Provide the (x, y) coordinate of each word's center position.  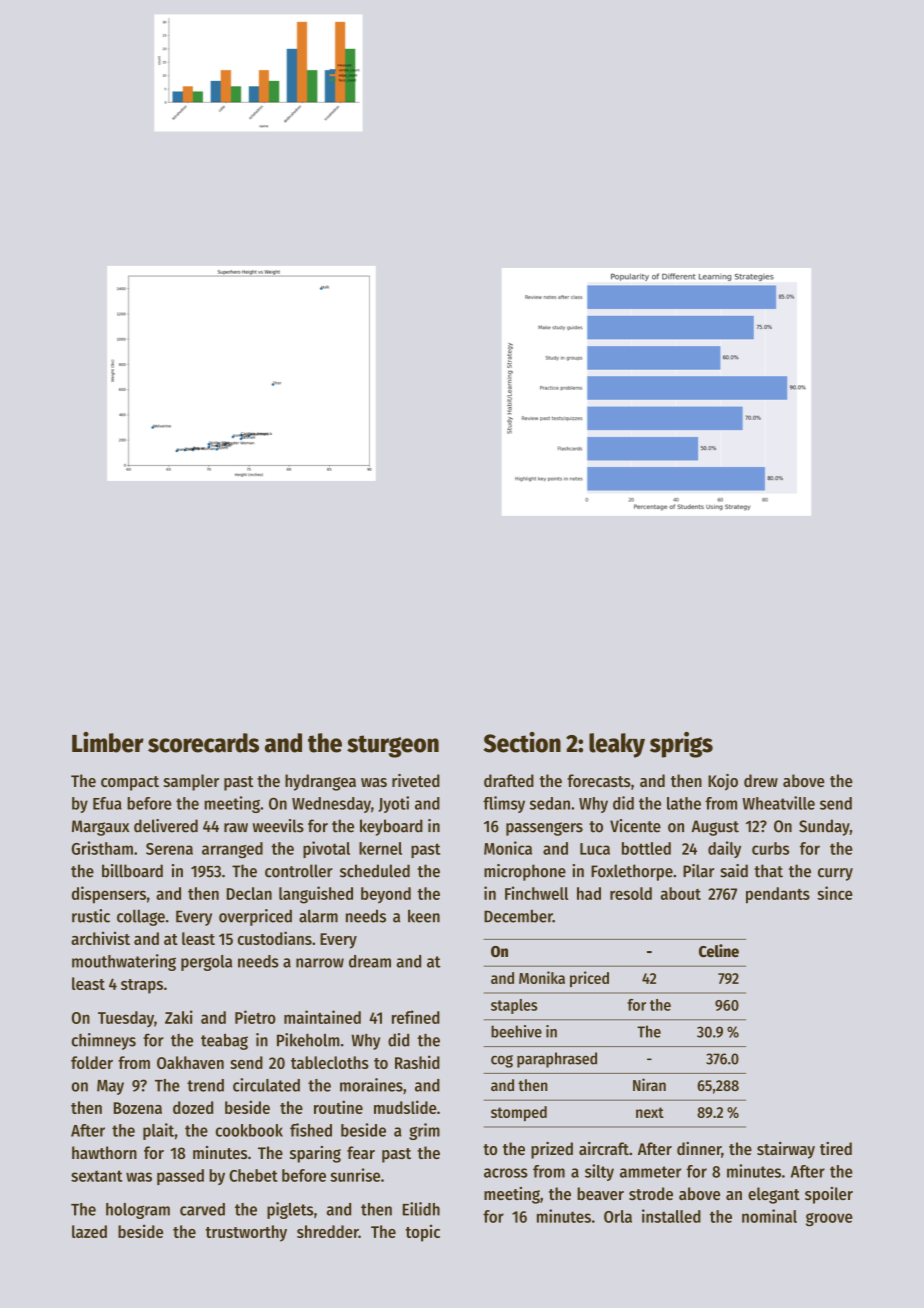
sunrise (355, 1175)
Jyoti (394, 804)
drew (761, 780)
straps (142, 986)
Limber (108, 742)
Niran (649, 1084)
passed (180, 1177)
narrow (320, 963)
